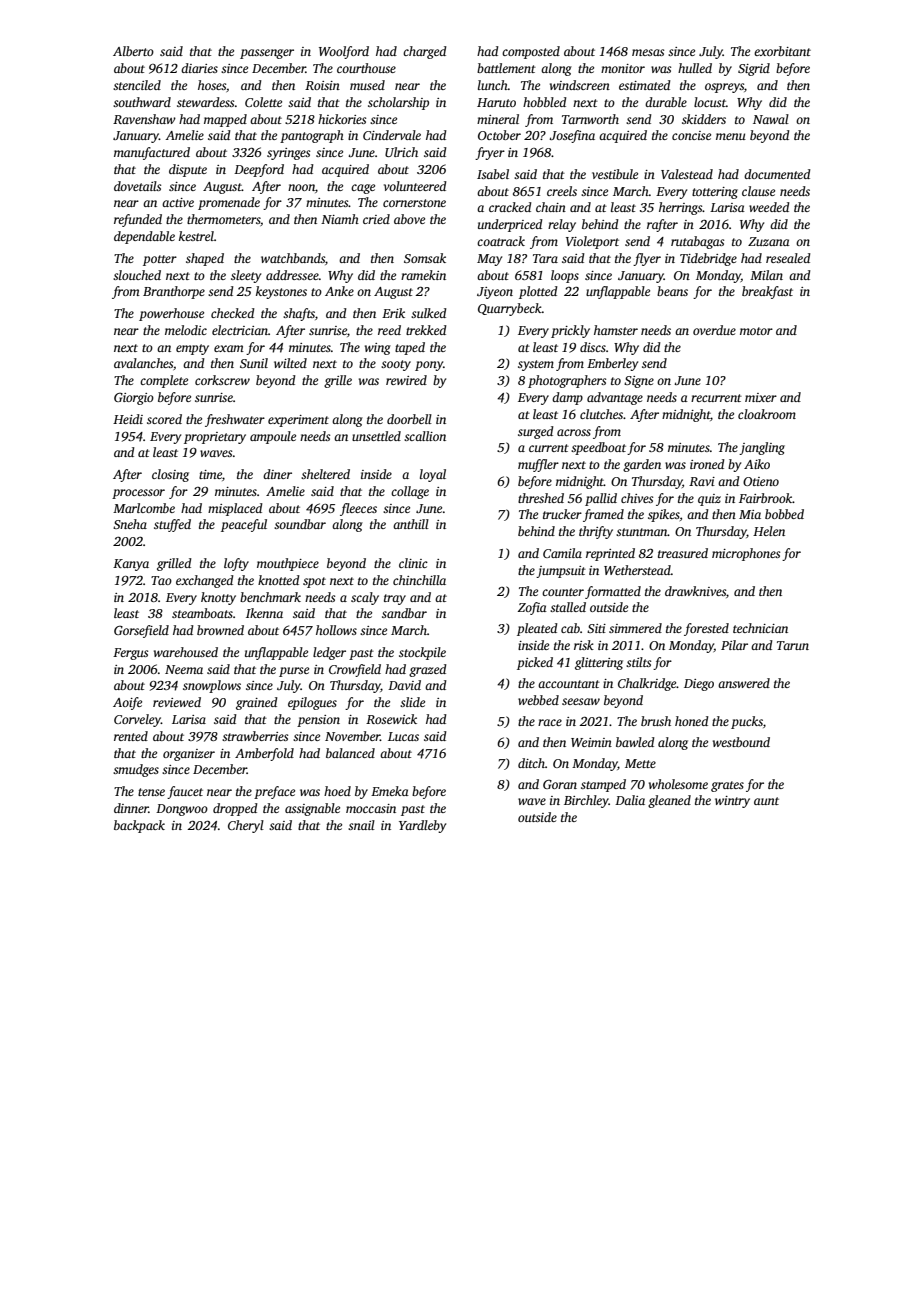 Image resolution: width=924 pixels, height=1308 pixels. What do you see at coordinates (246, 826) in the screenshot?
I see `Cheryl` at bounding box center [246, 826].
